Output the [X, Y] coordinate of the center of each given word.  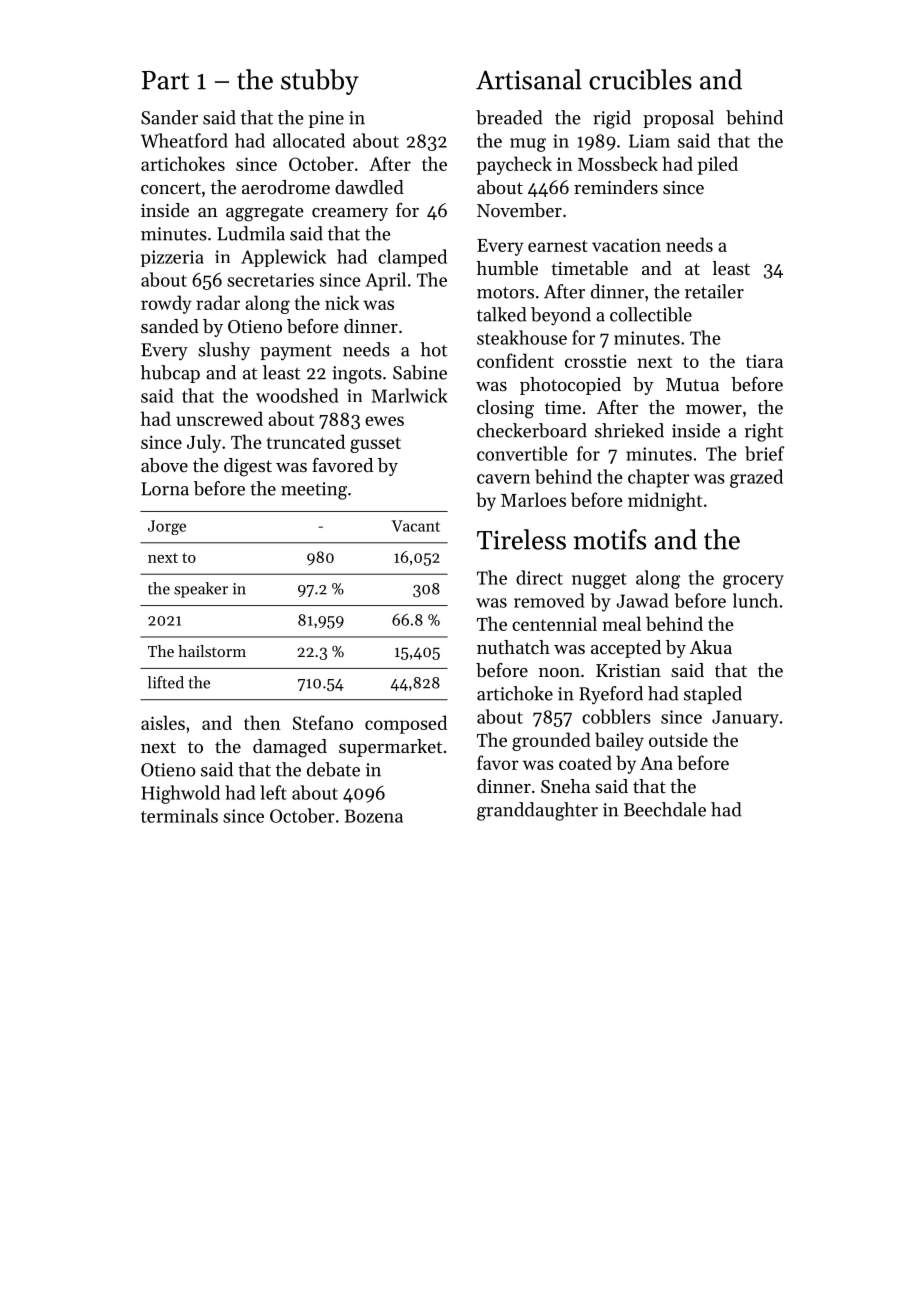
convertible [522, 453]
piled [718, 165]
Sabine [420, 372]
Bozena [374, 816]
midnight [665, 501]
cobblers [616, 716]
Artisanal [529, 79]
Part [165, 80]
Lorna [165, 489]
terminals [179, 815]
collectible [651, 314]
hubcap [170, 374]
